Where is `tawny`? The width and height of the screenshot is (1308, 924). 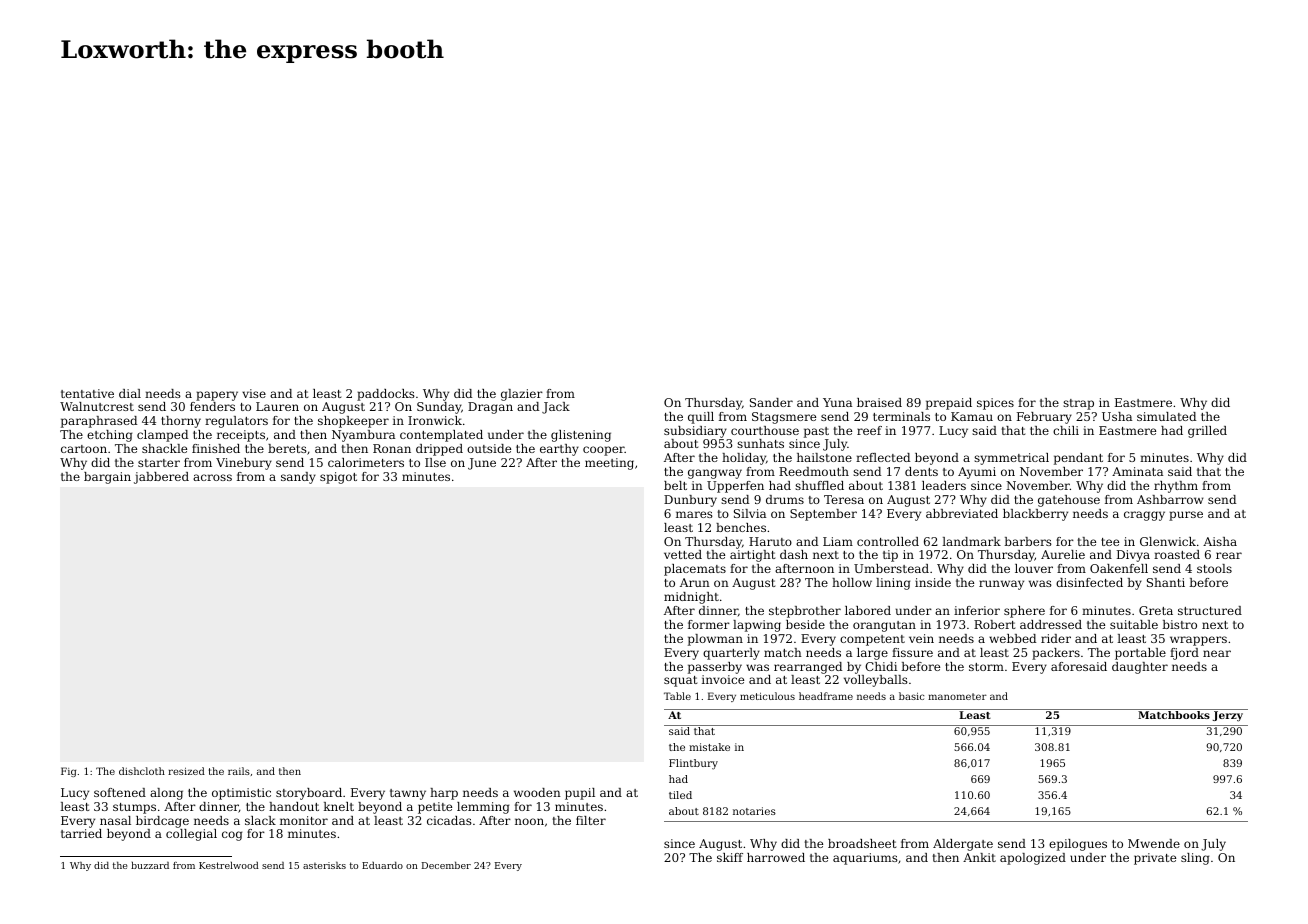
tawny is located at coordinates (408, 794).
